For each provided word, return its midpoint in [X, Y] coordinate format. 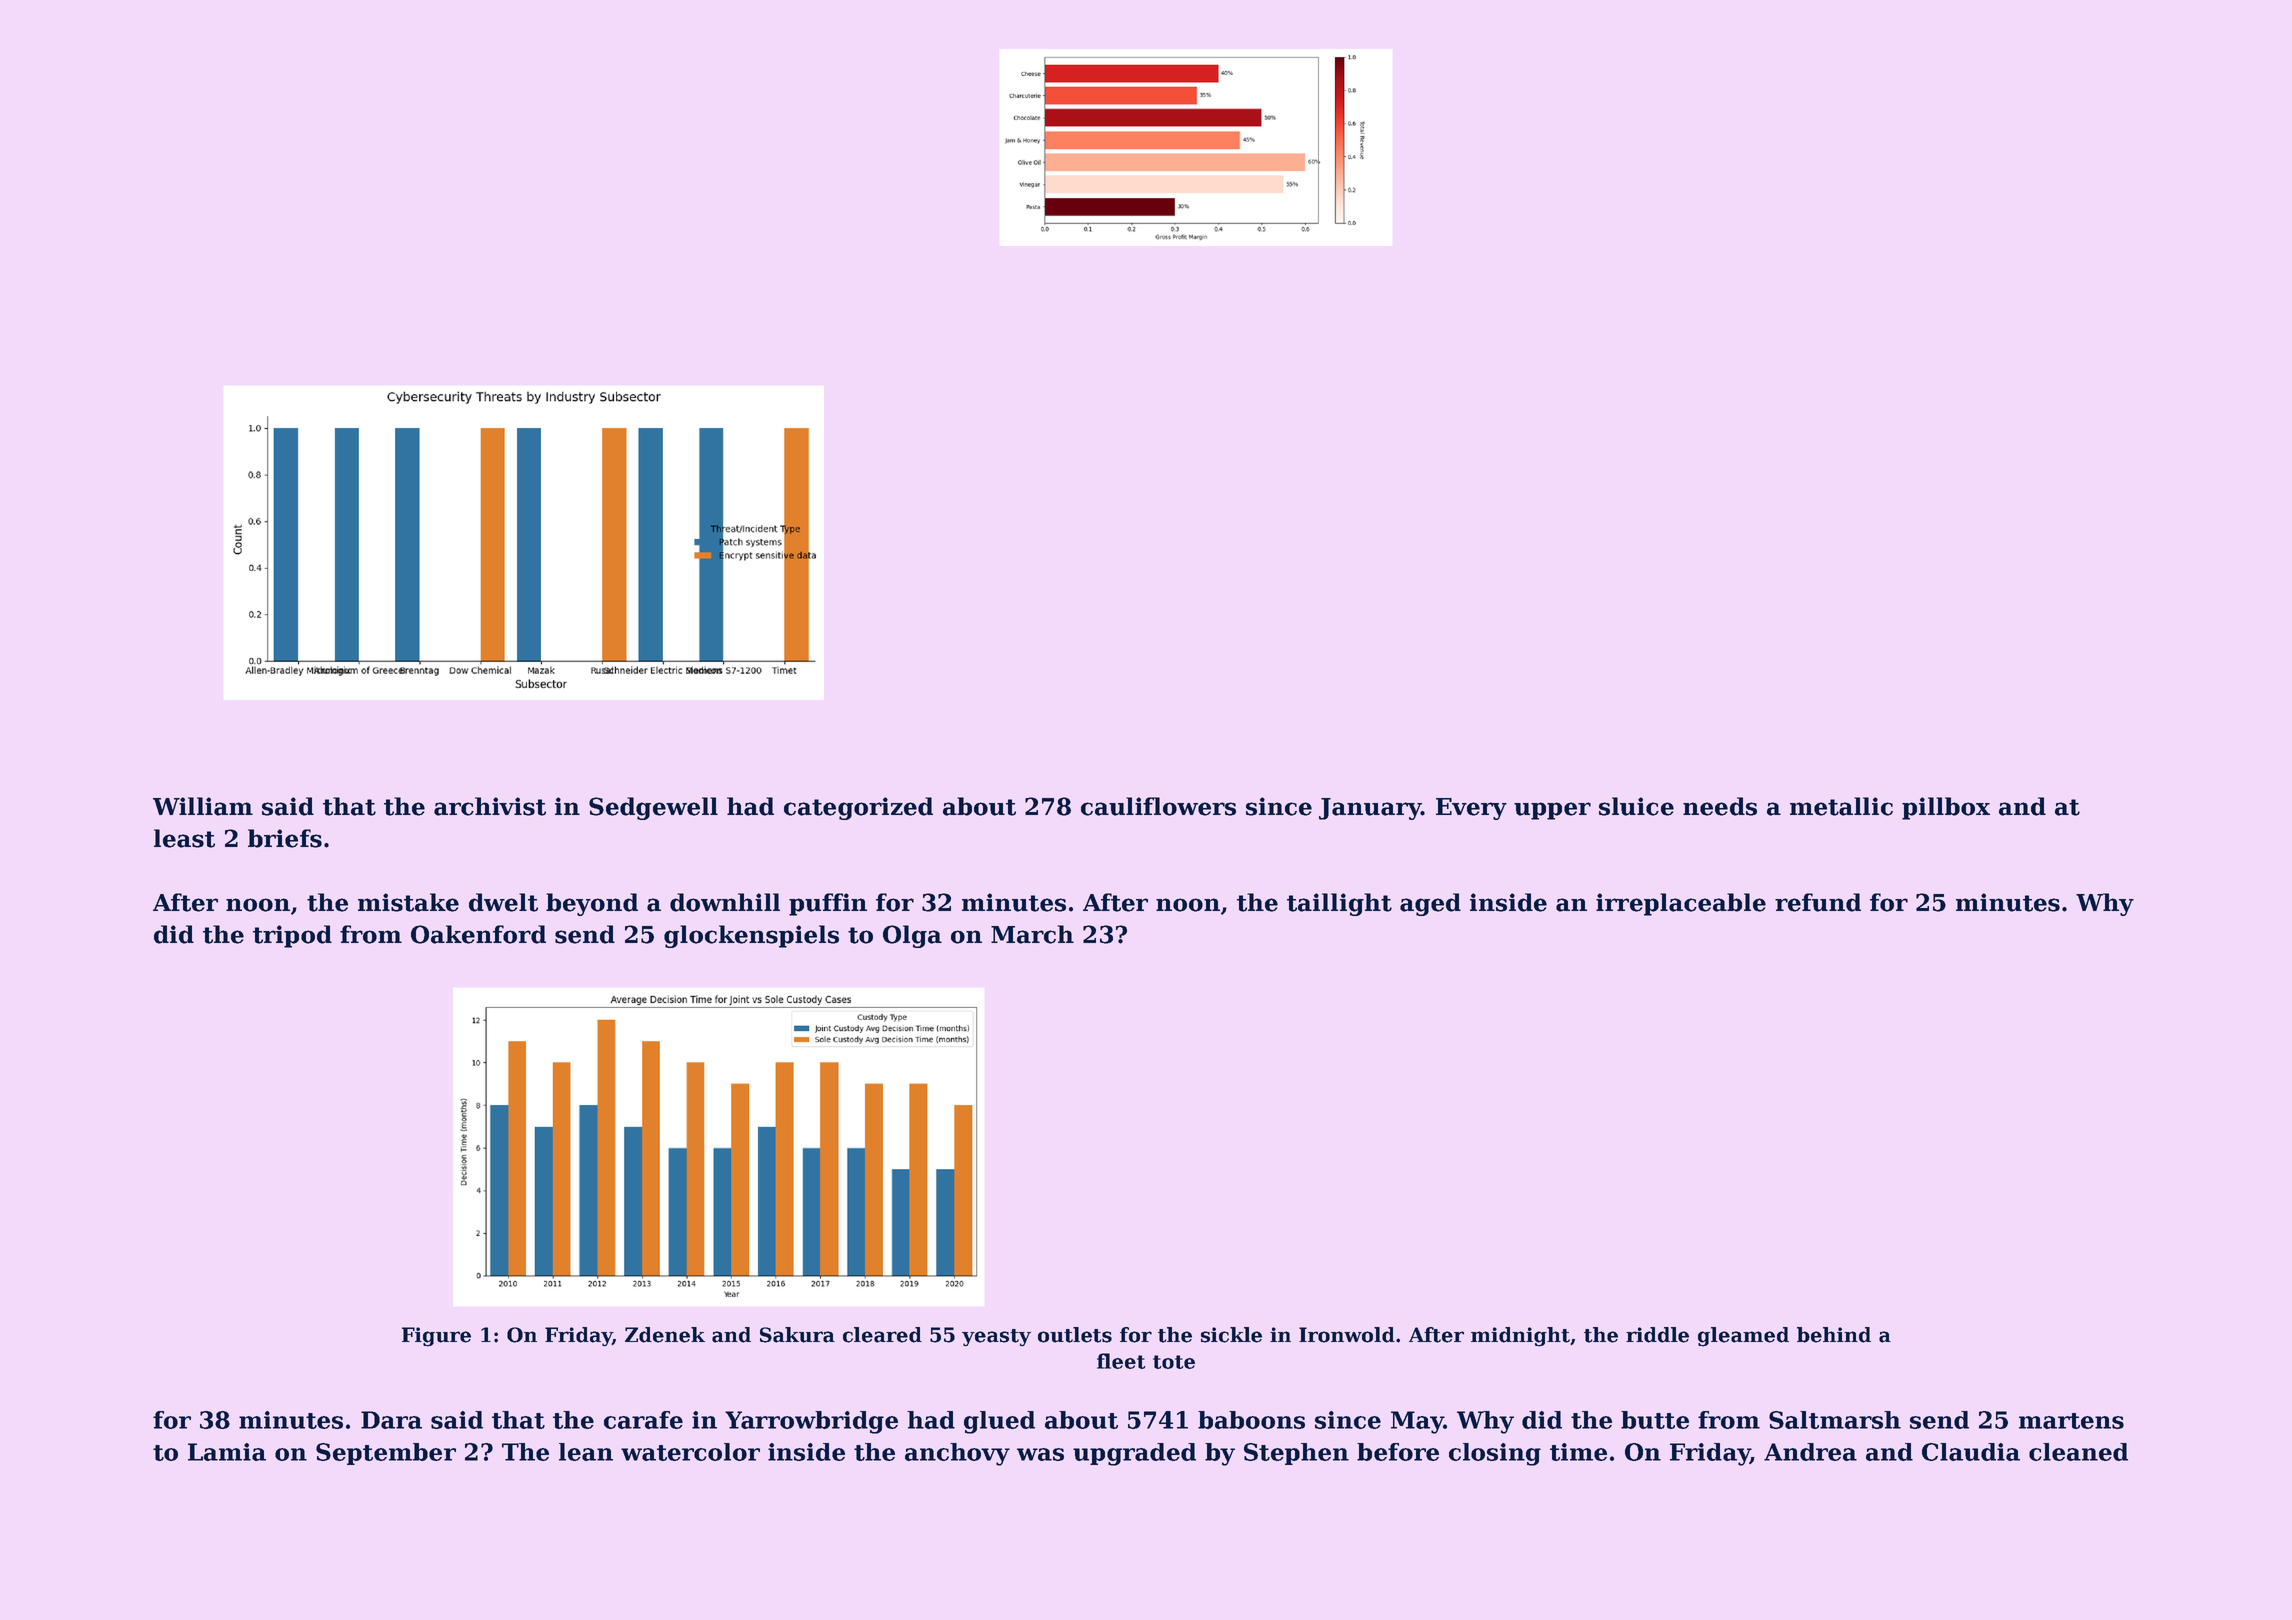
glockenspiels [751, 936]
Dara [391, 1420]
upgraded [1134, 1454]
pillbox [1946, 808]
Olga [912, 936]
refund [1818, 902]
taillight [1339, 904]
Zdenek [665, 1335]
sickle [1231, 1335]
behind [1834, 1335]
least [184, 838]
